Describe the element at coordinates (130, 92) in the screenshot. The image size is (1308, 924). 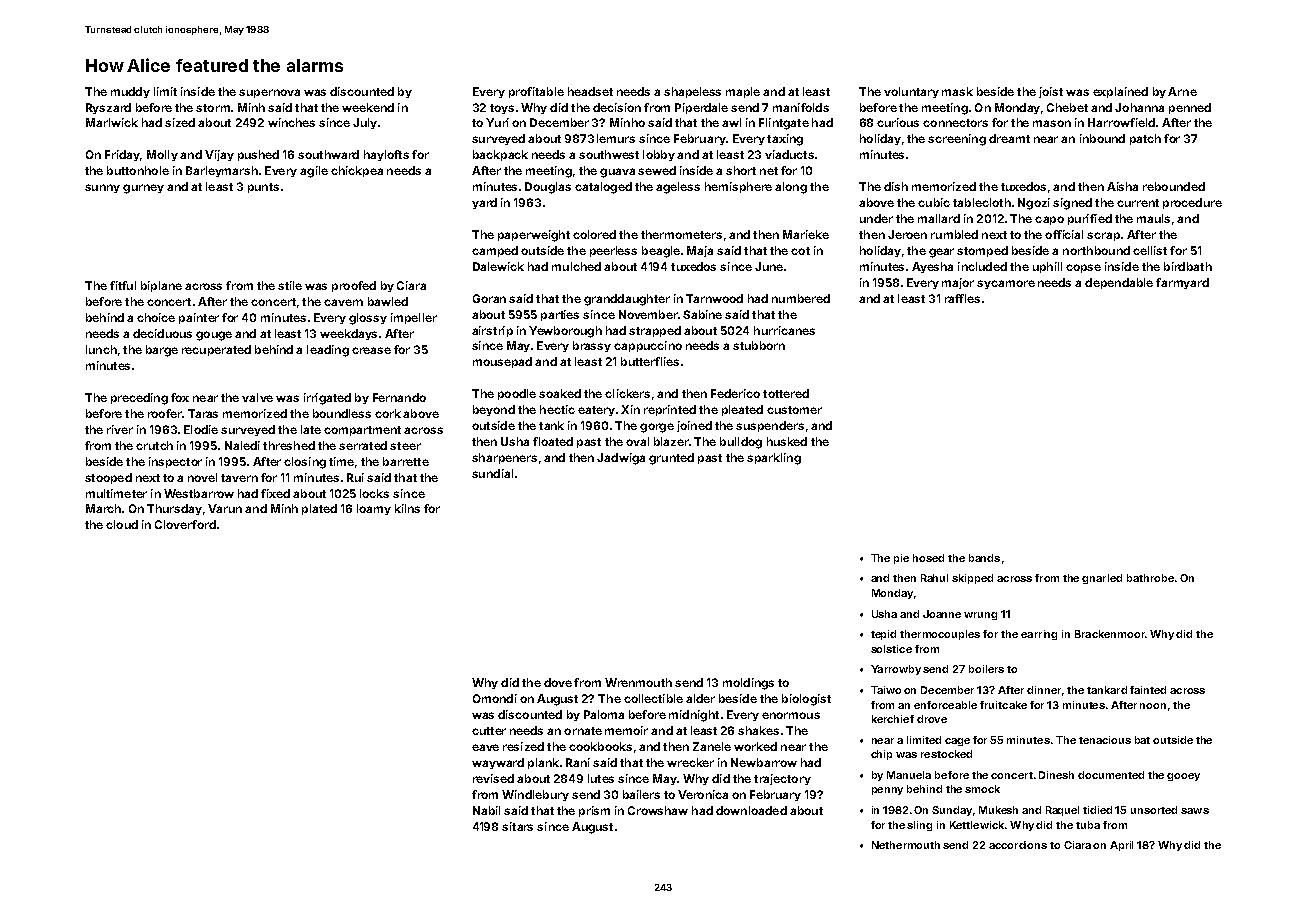
I see `muddy` at that location.
